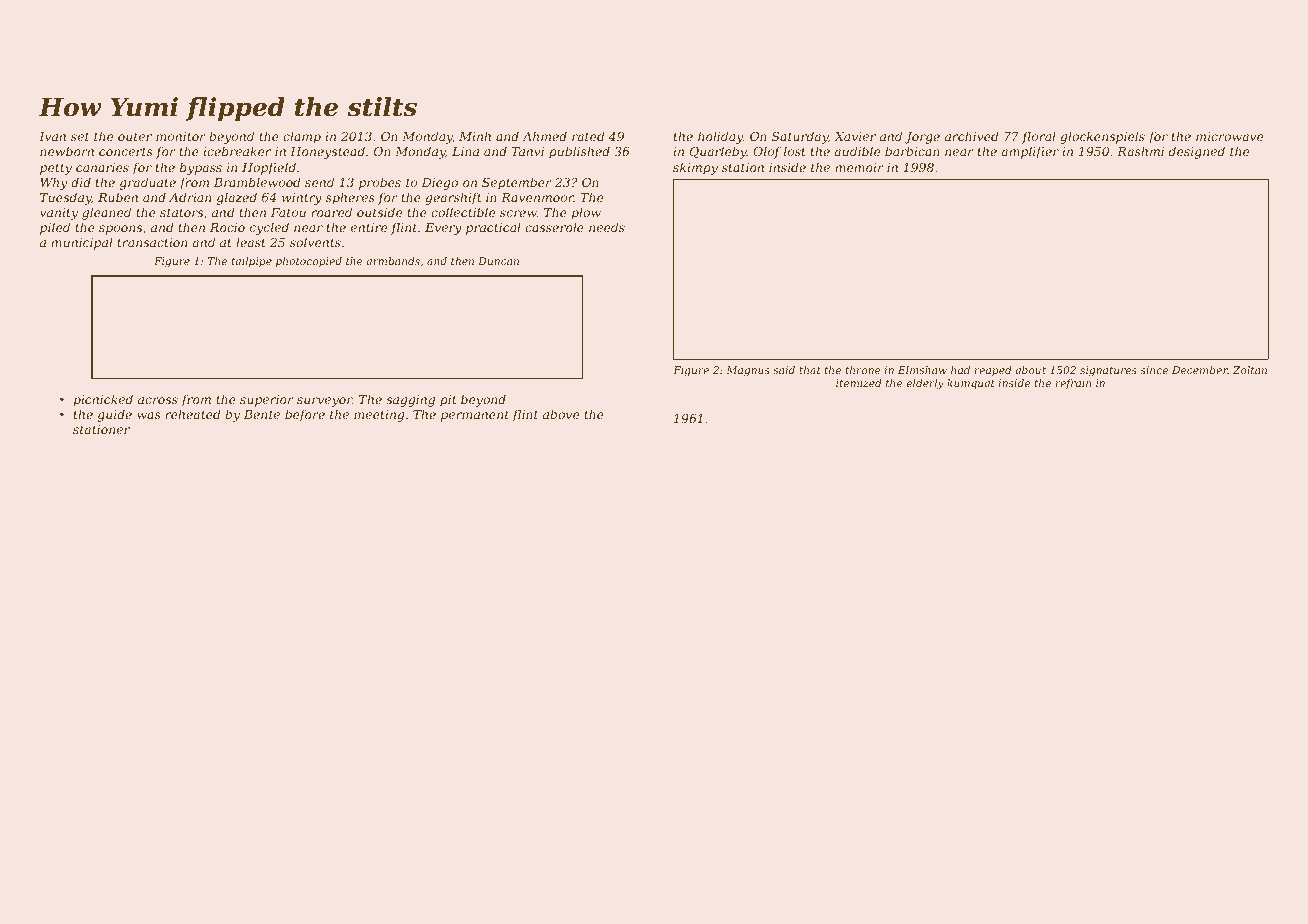  Describe the element at coordinates (1250, 370) in the screenshot. I see `Zoltan` at that location.
